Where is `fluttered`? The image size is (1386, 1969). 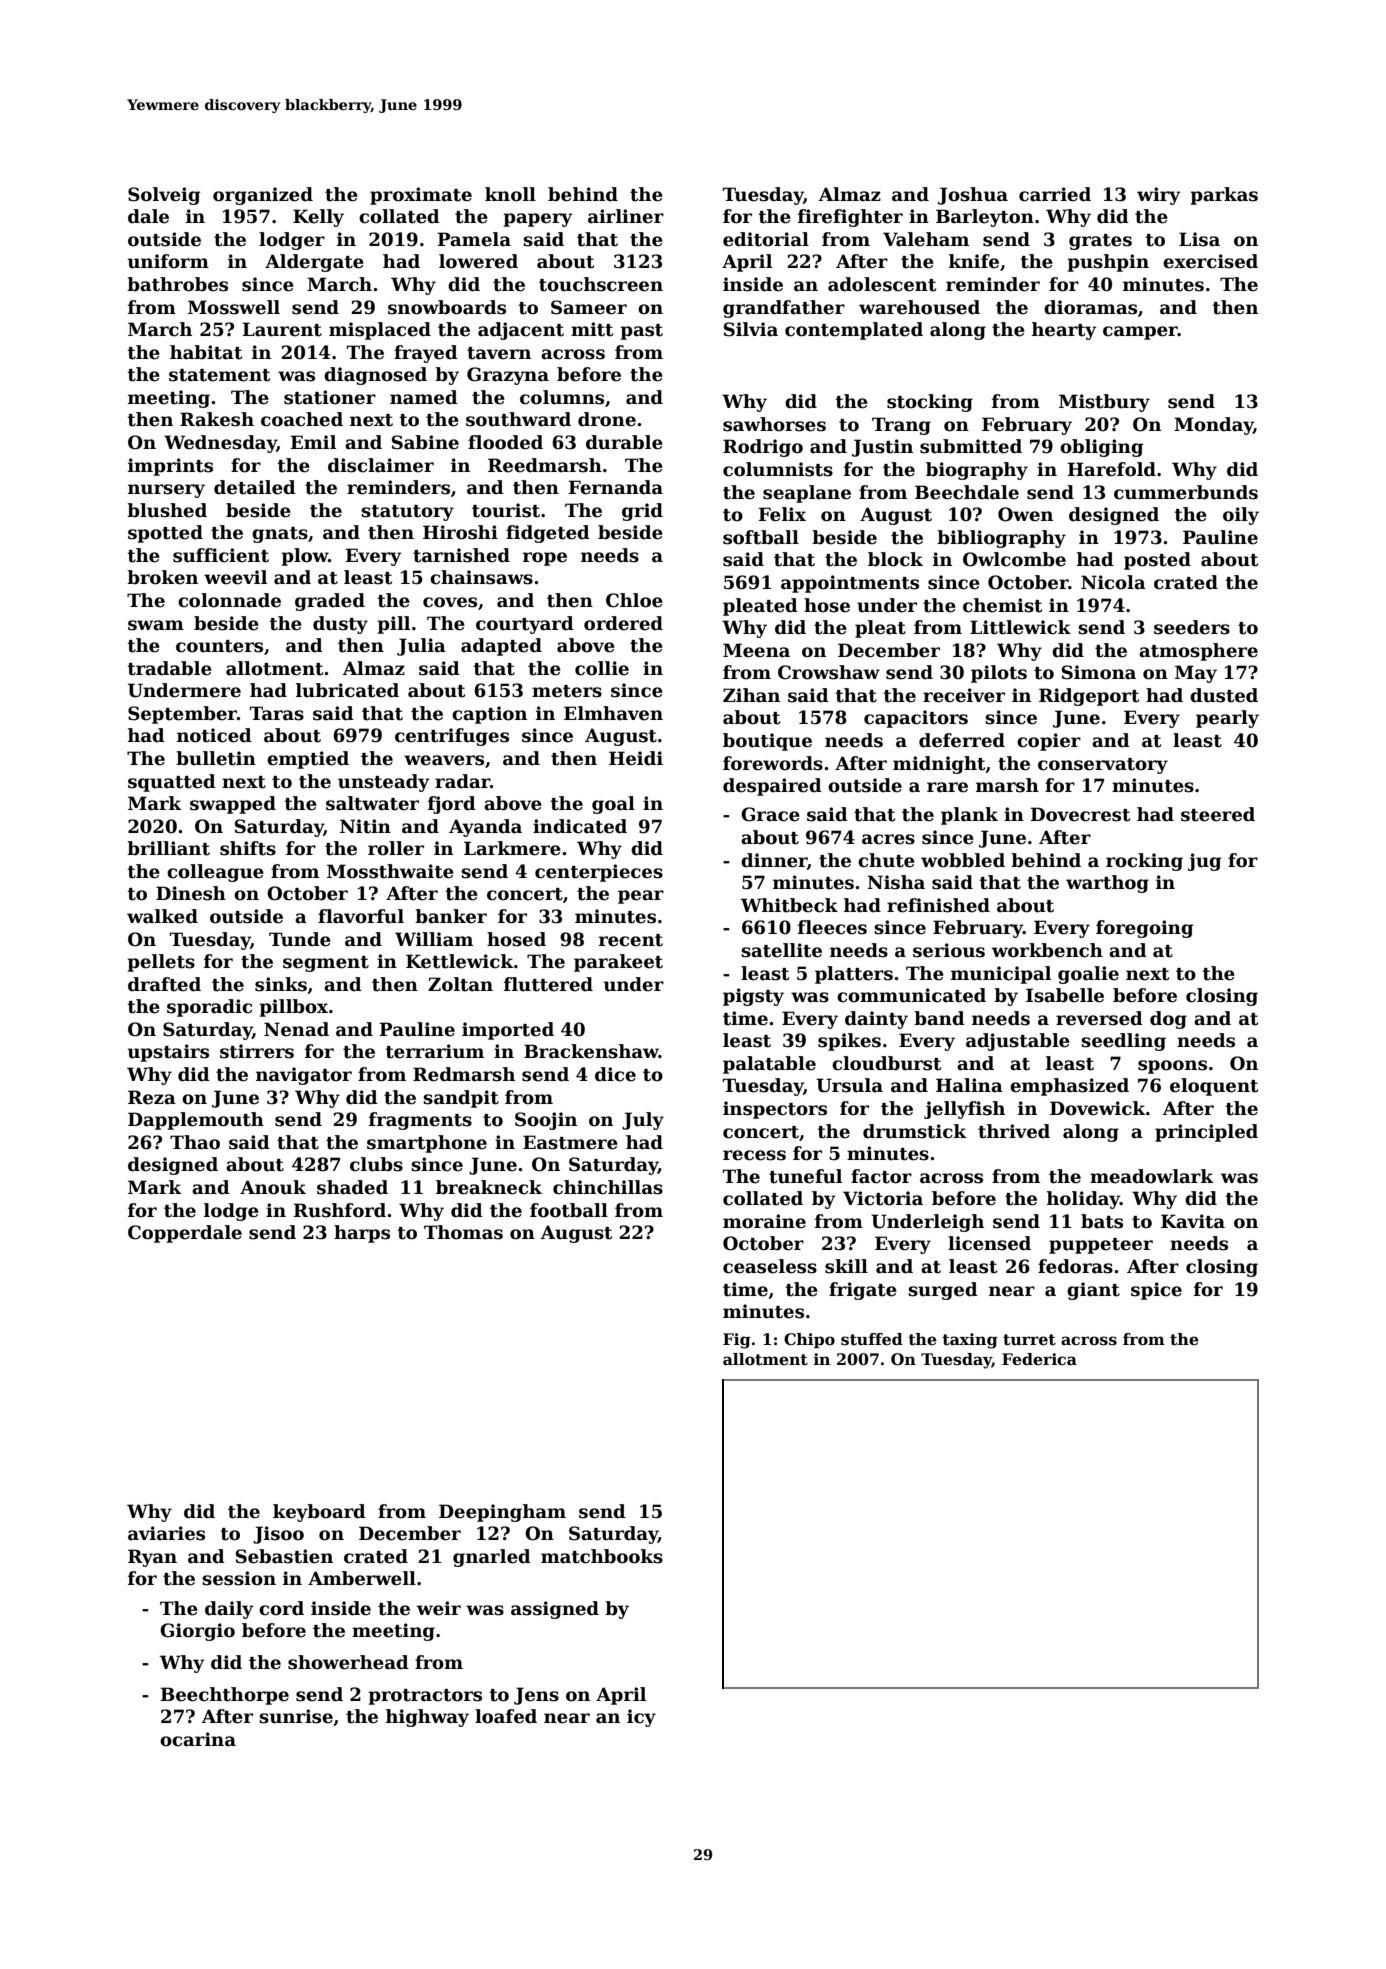
fluttered is located at coordinates (548, 984).
